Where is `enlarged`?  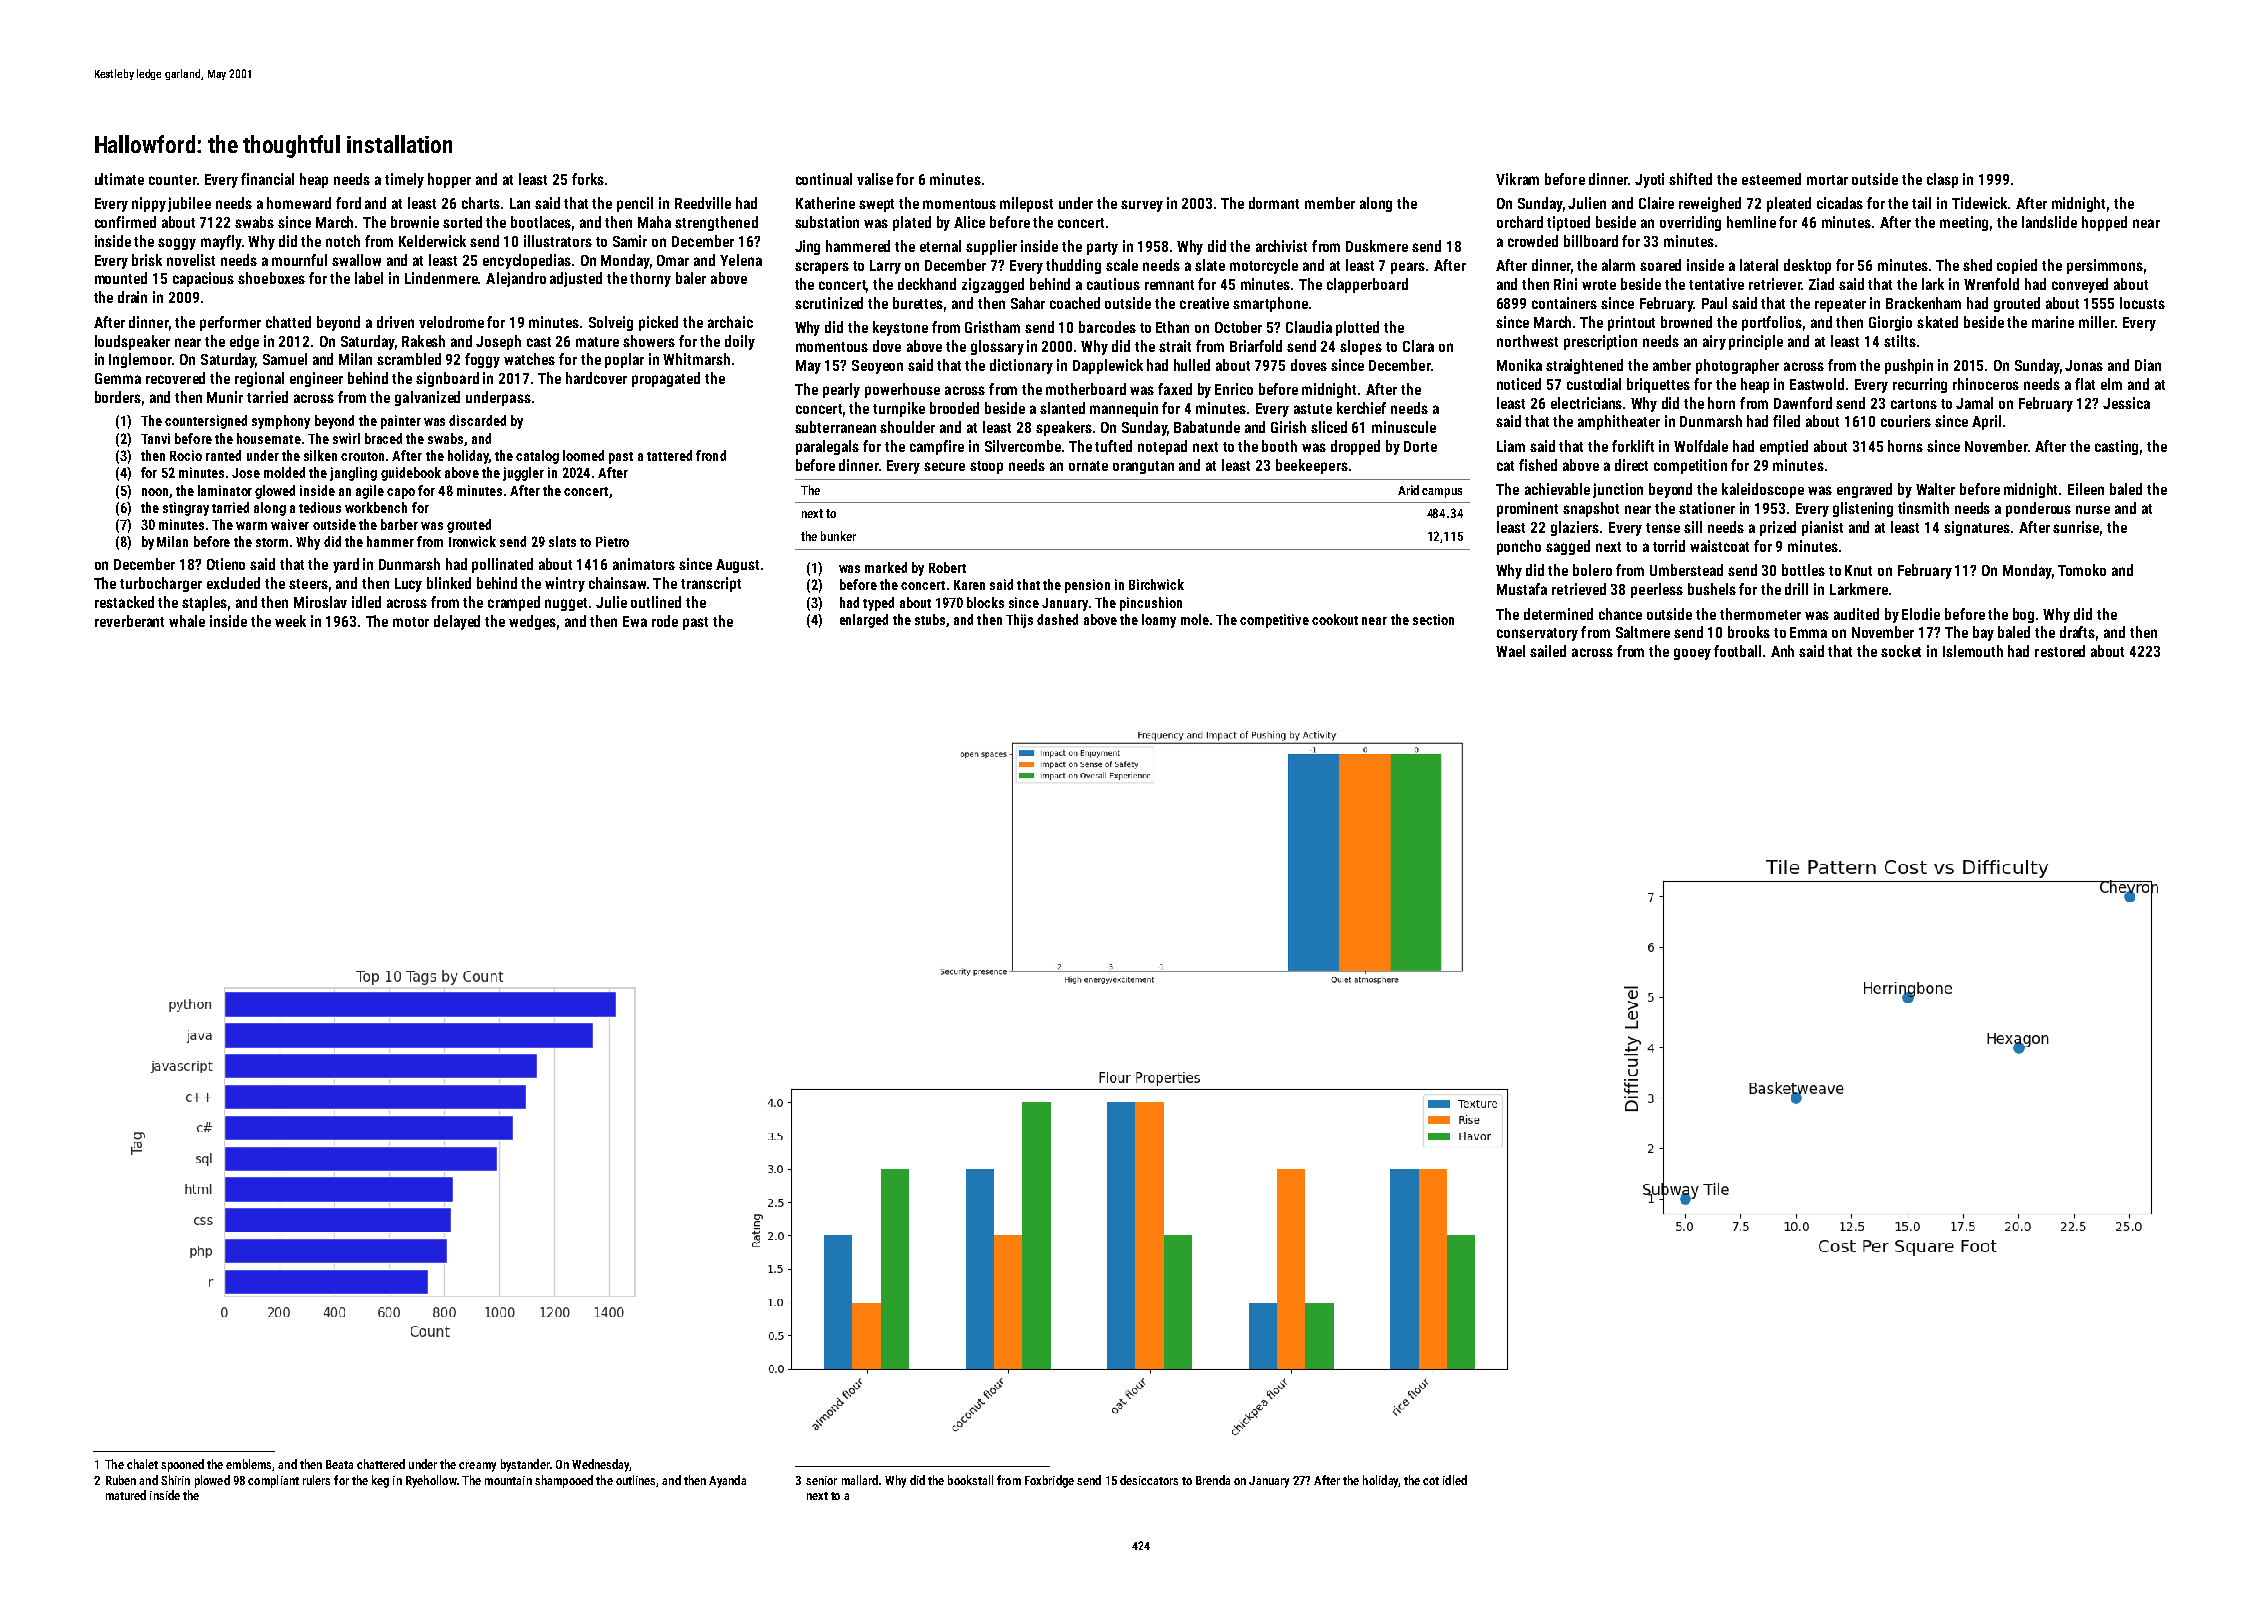
enlarged is located at coordinates (864, 621).
